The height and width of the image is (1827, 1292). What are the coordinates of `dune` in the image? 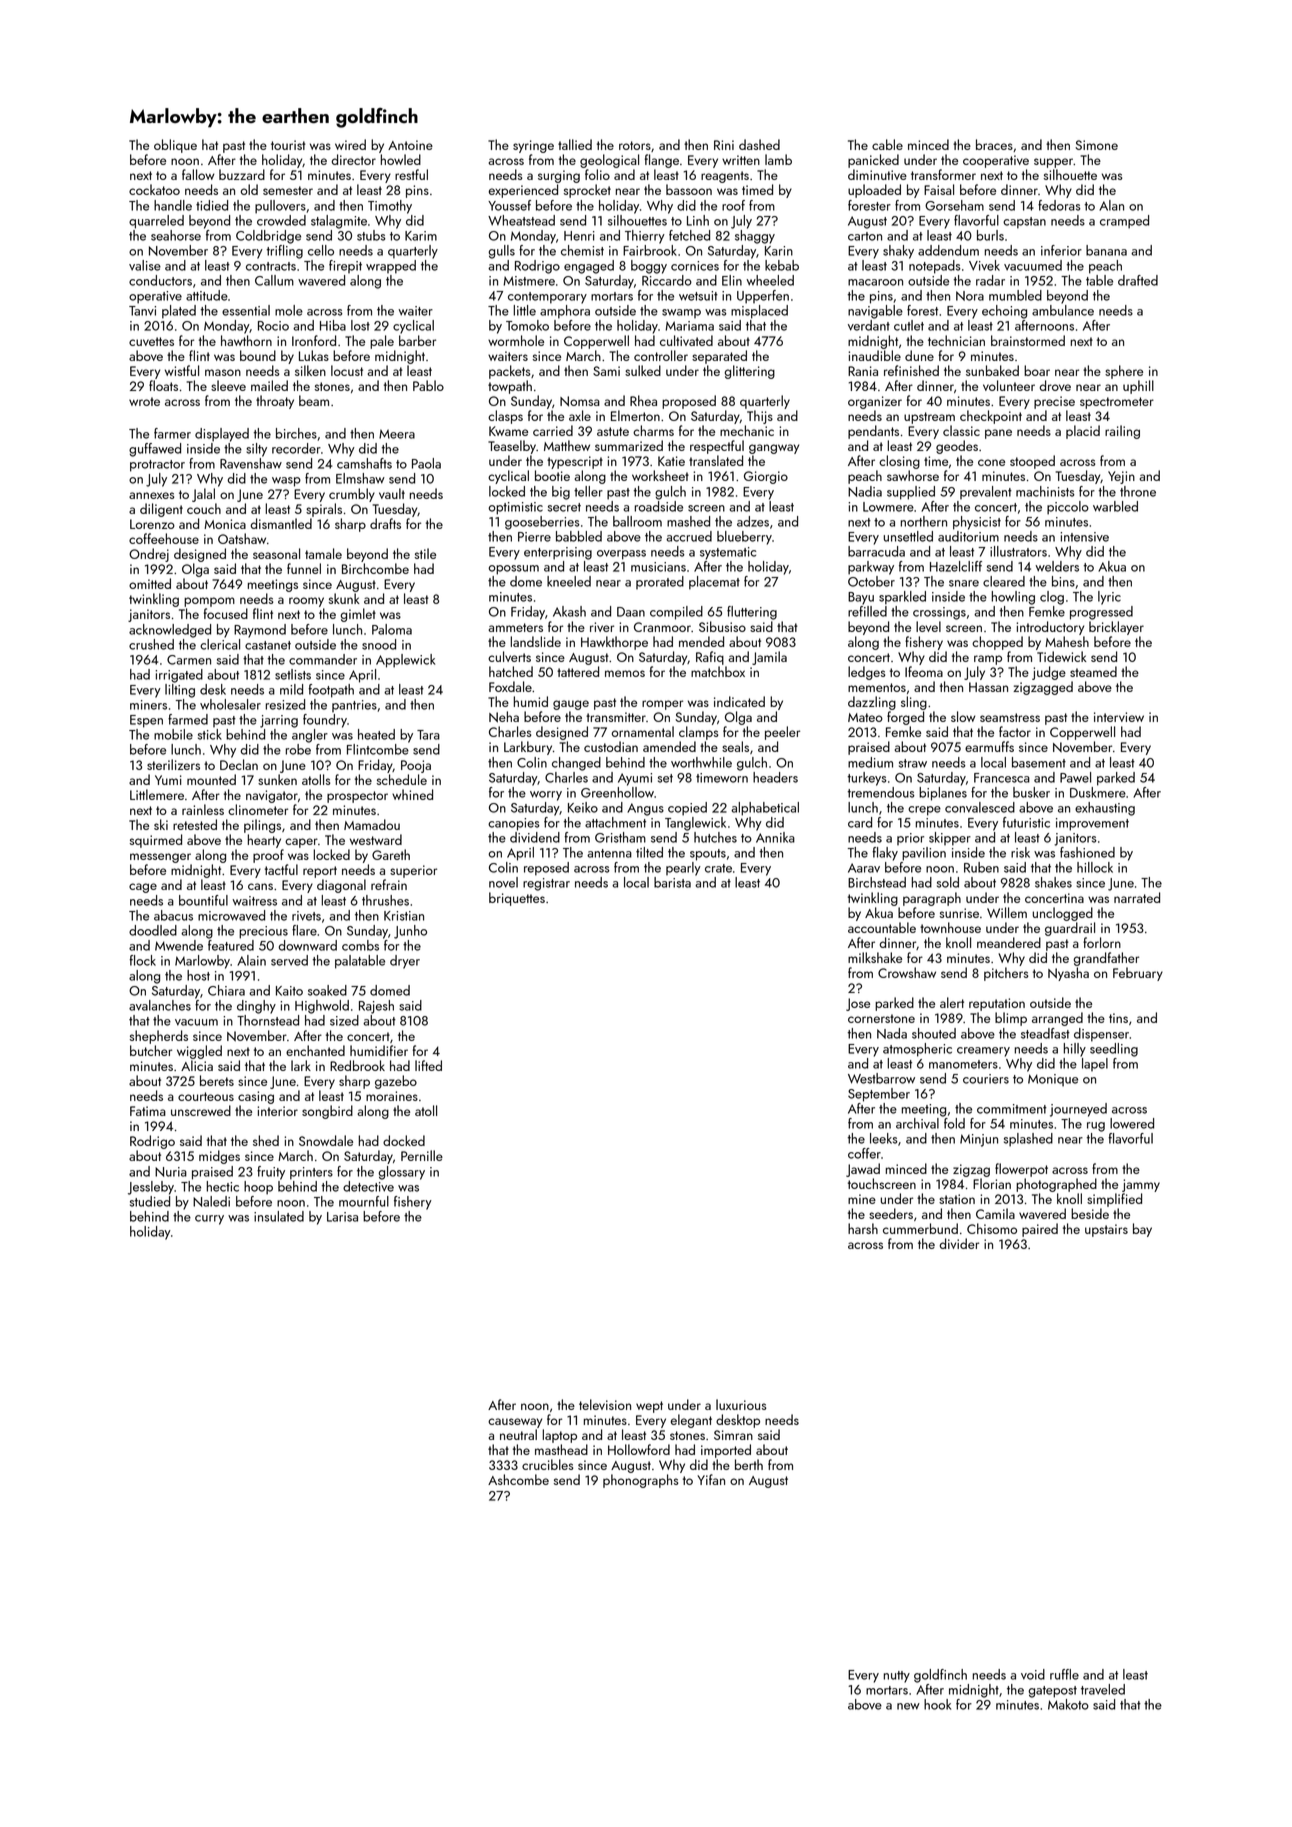 It's located at (919, 355).
